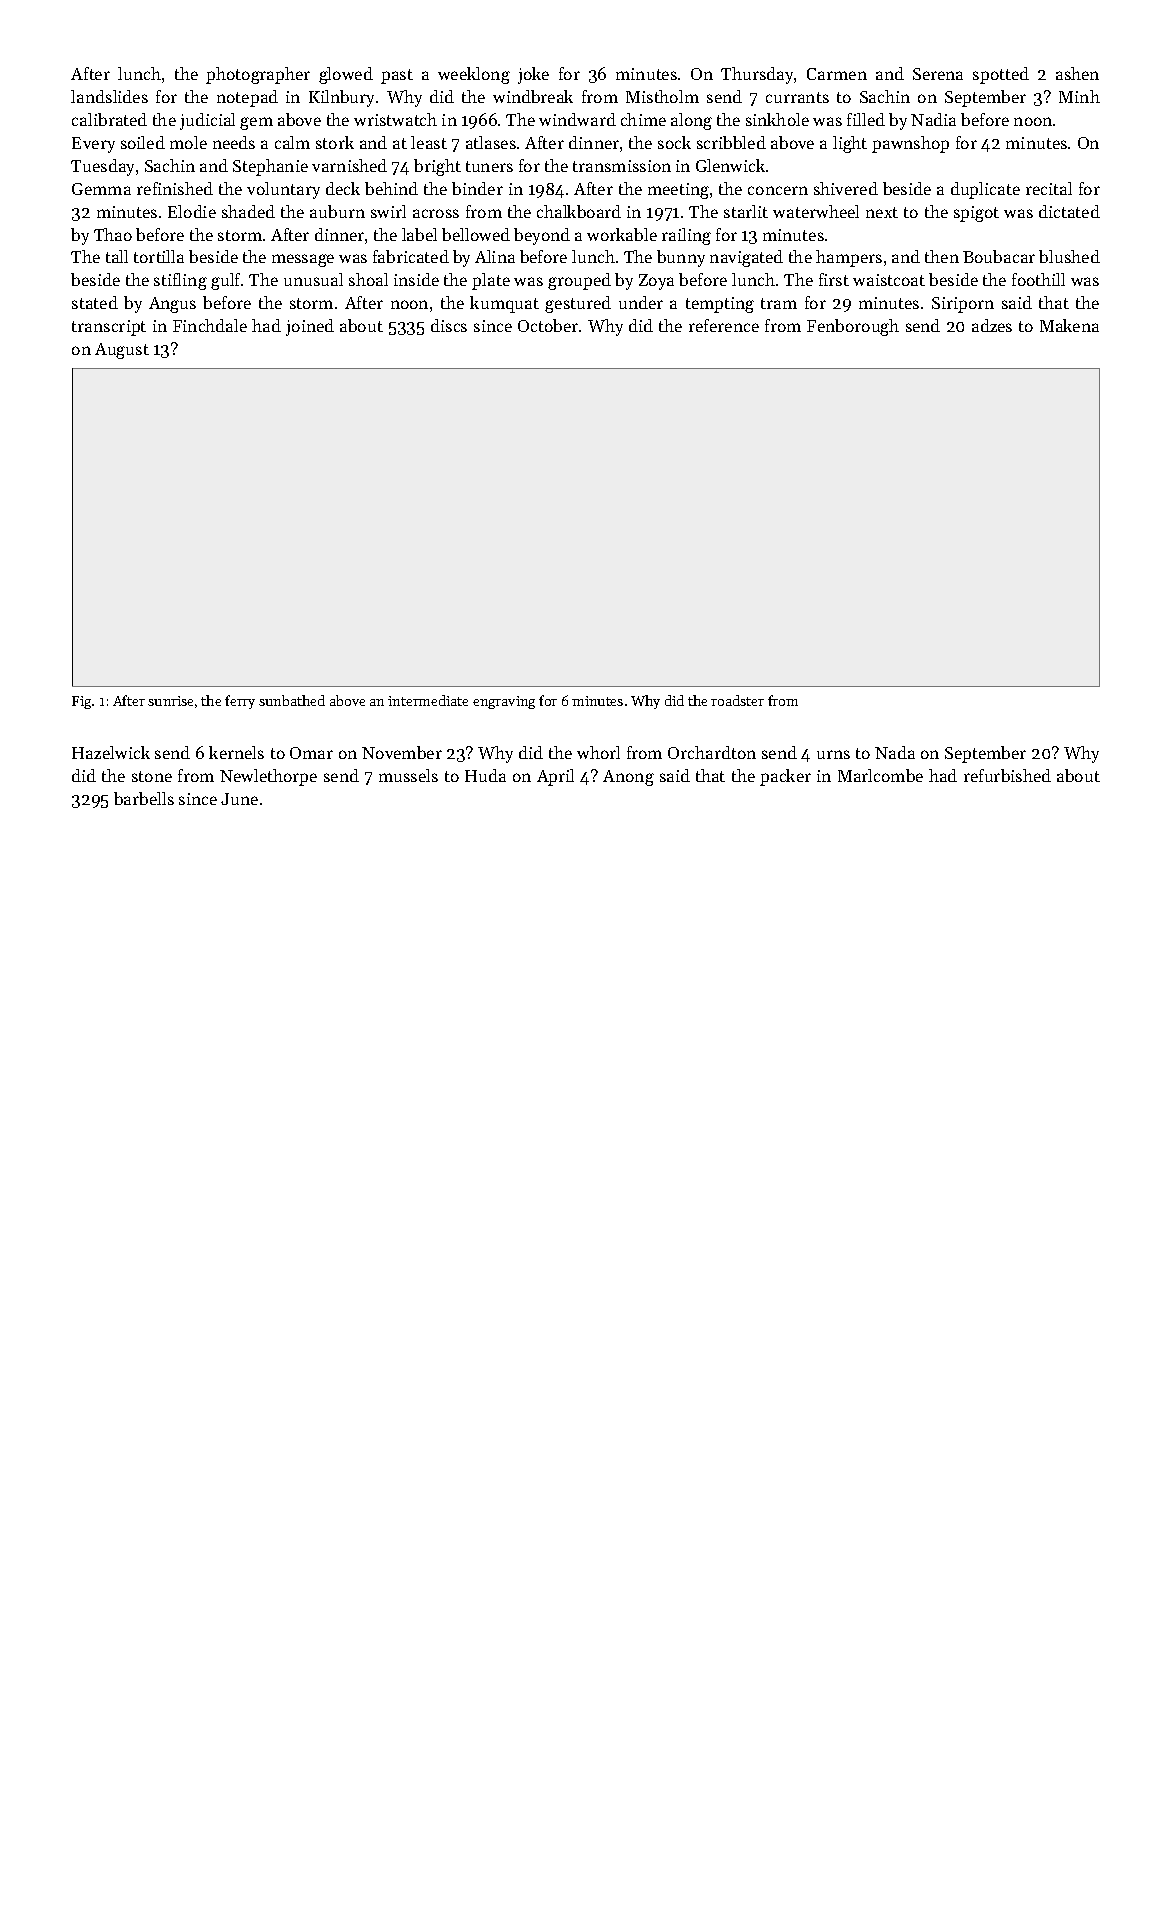  Describe the element at coordinates (258, 75) in the image. I see `photographer` at that location.
